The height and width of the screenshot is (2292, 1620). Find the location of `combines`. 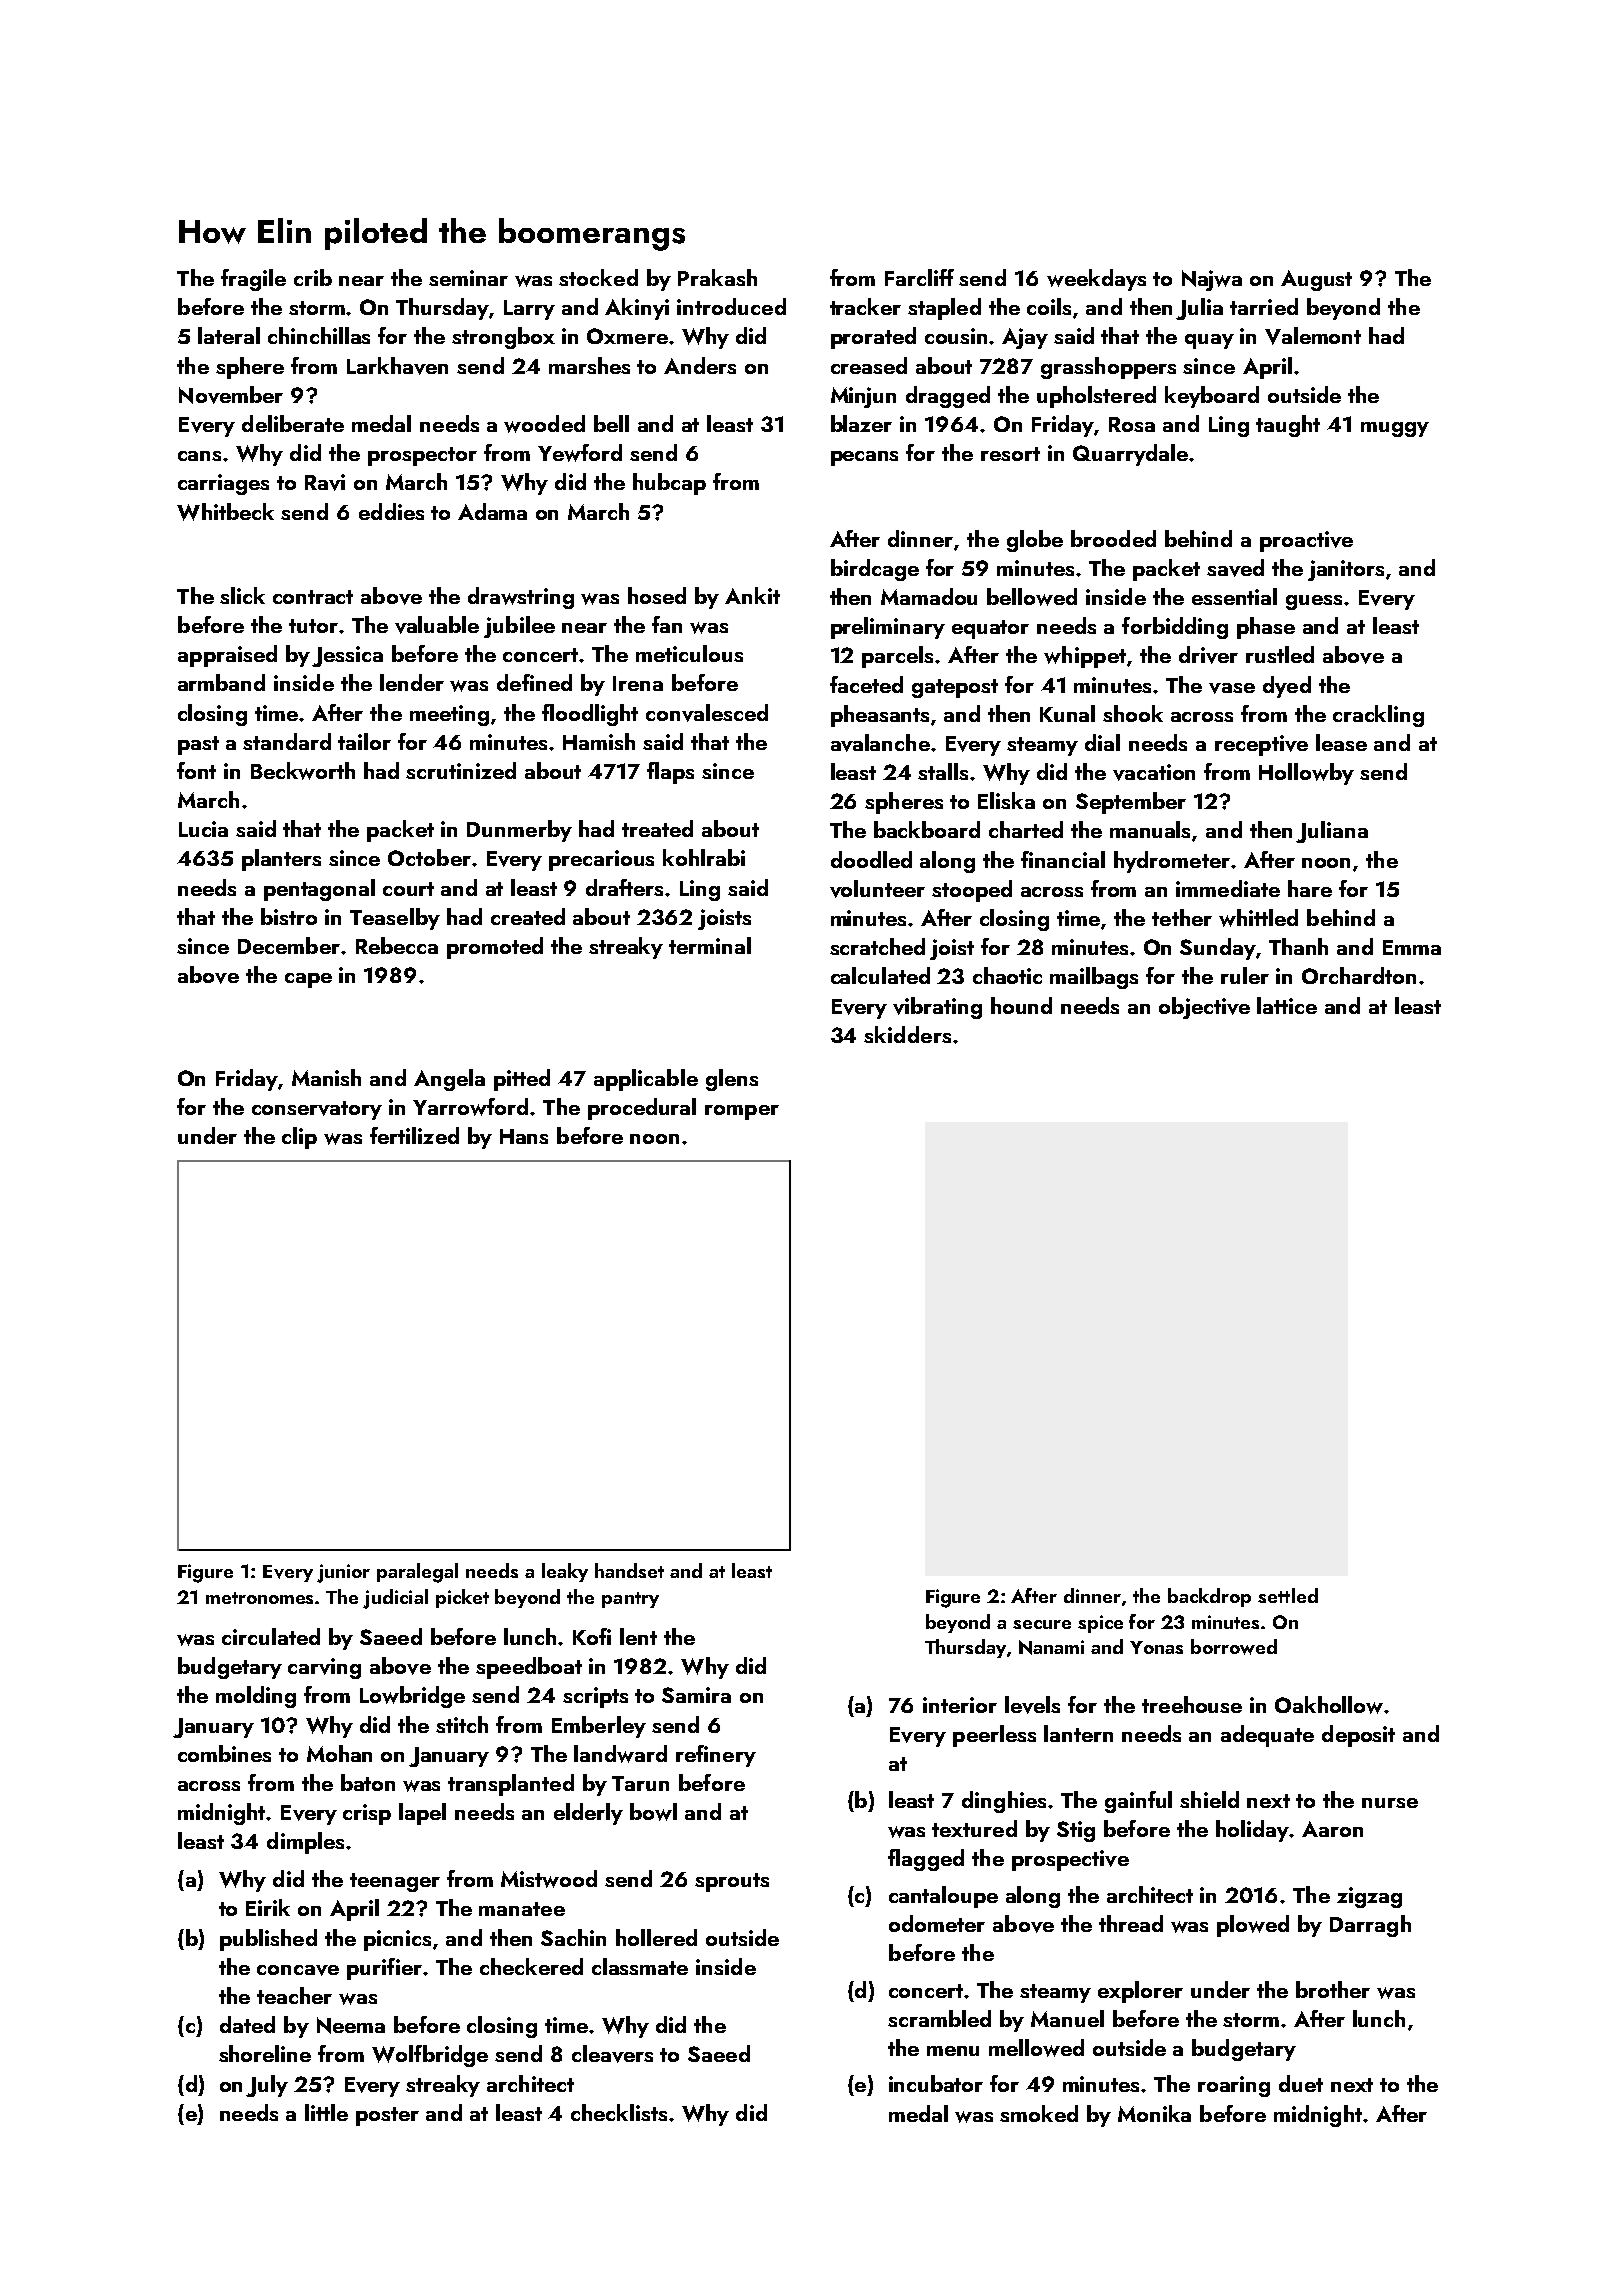

combines is located at coordinates (224, 1753).
